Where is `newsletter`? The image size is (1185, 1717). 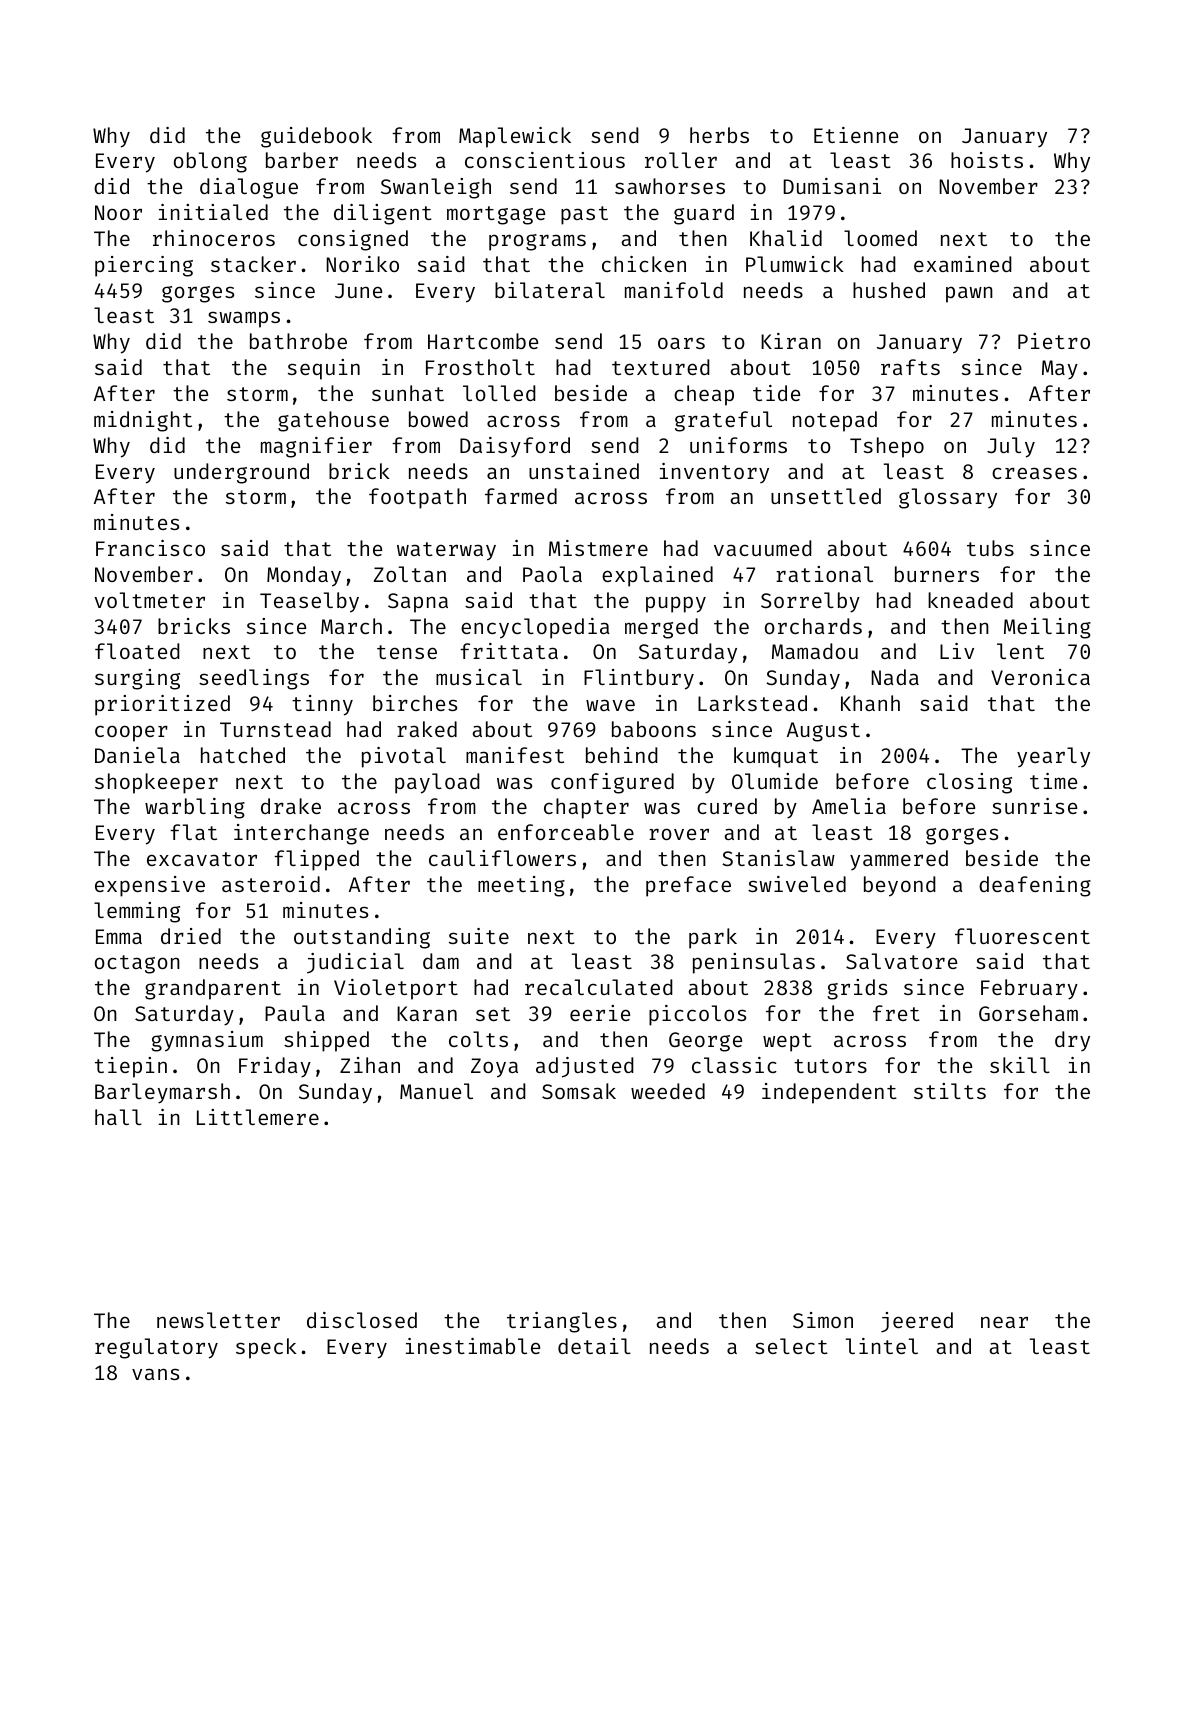 newsletter is located at coordinates (218, 1320).
